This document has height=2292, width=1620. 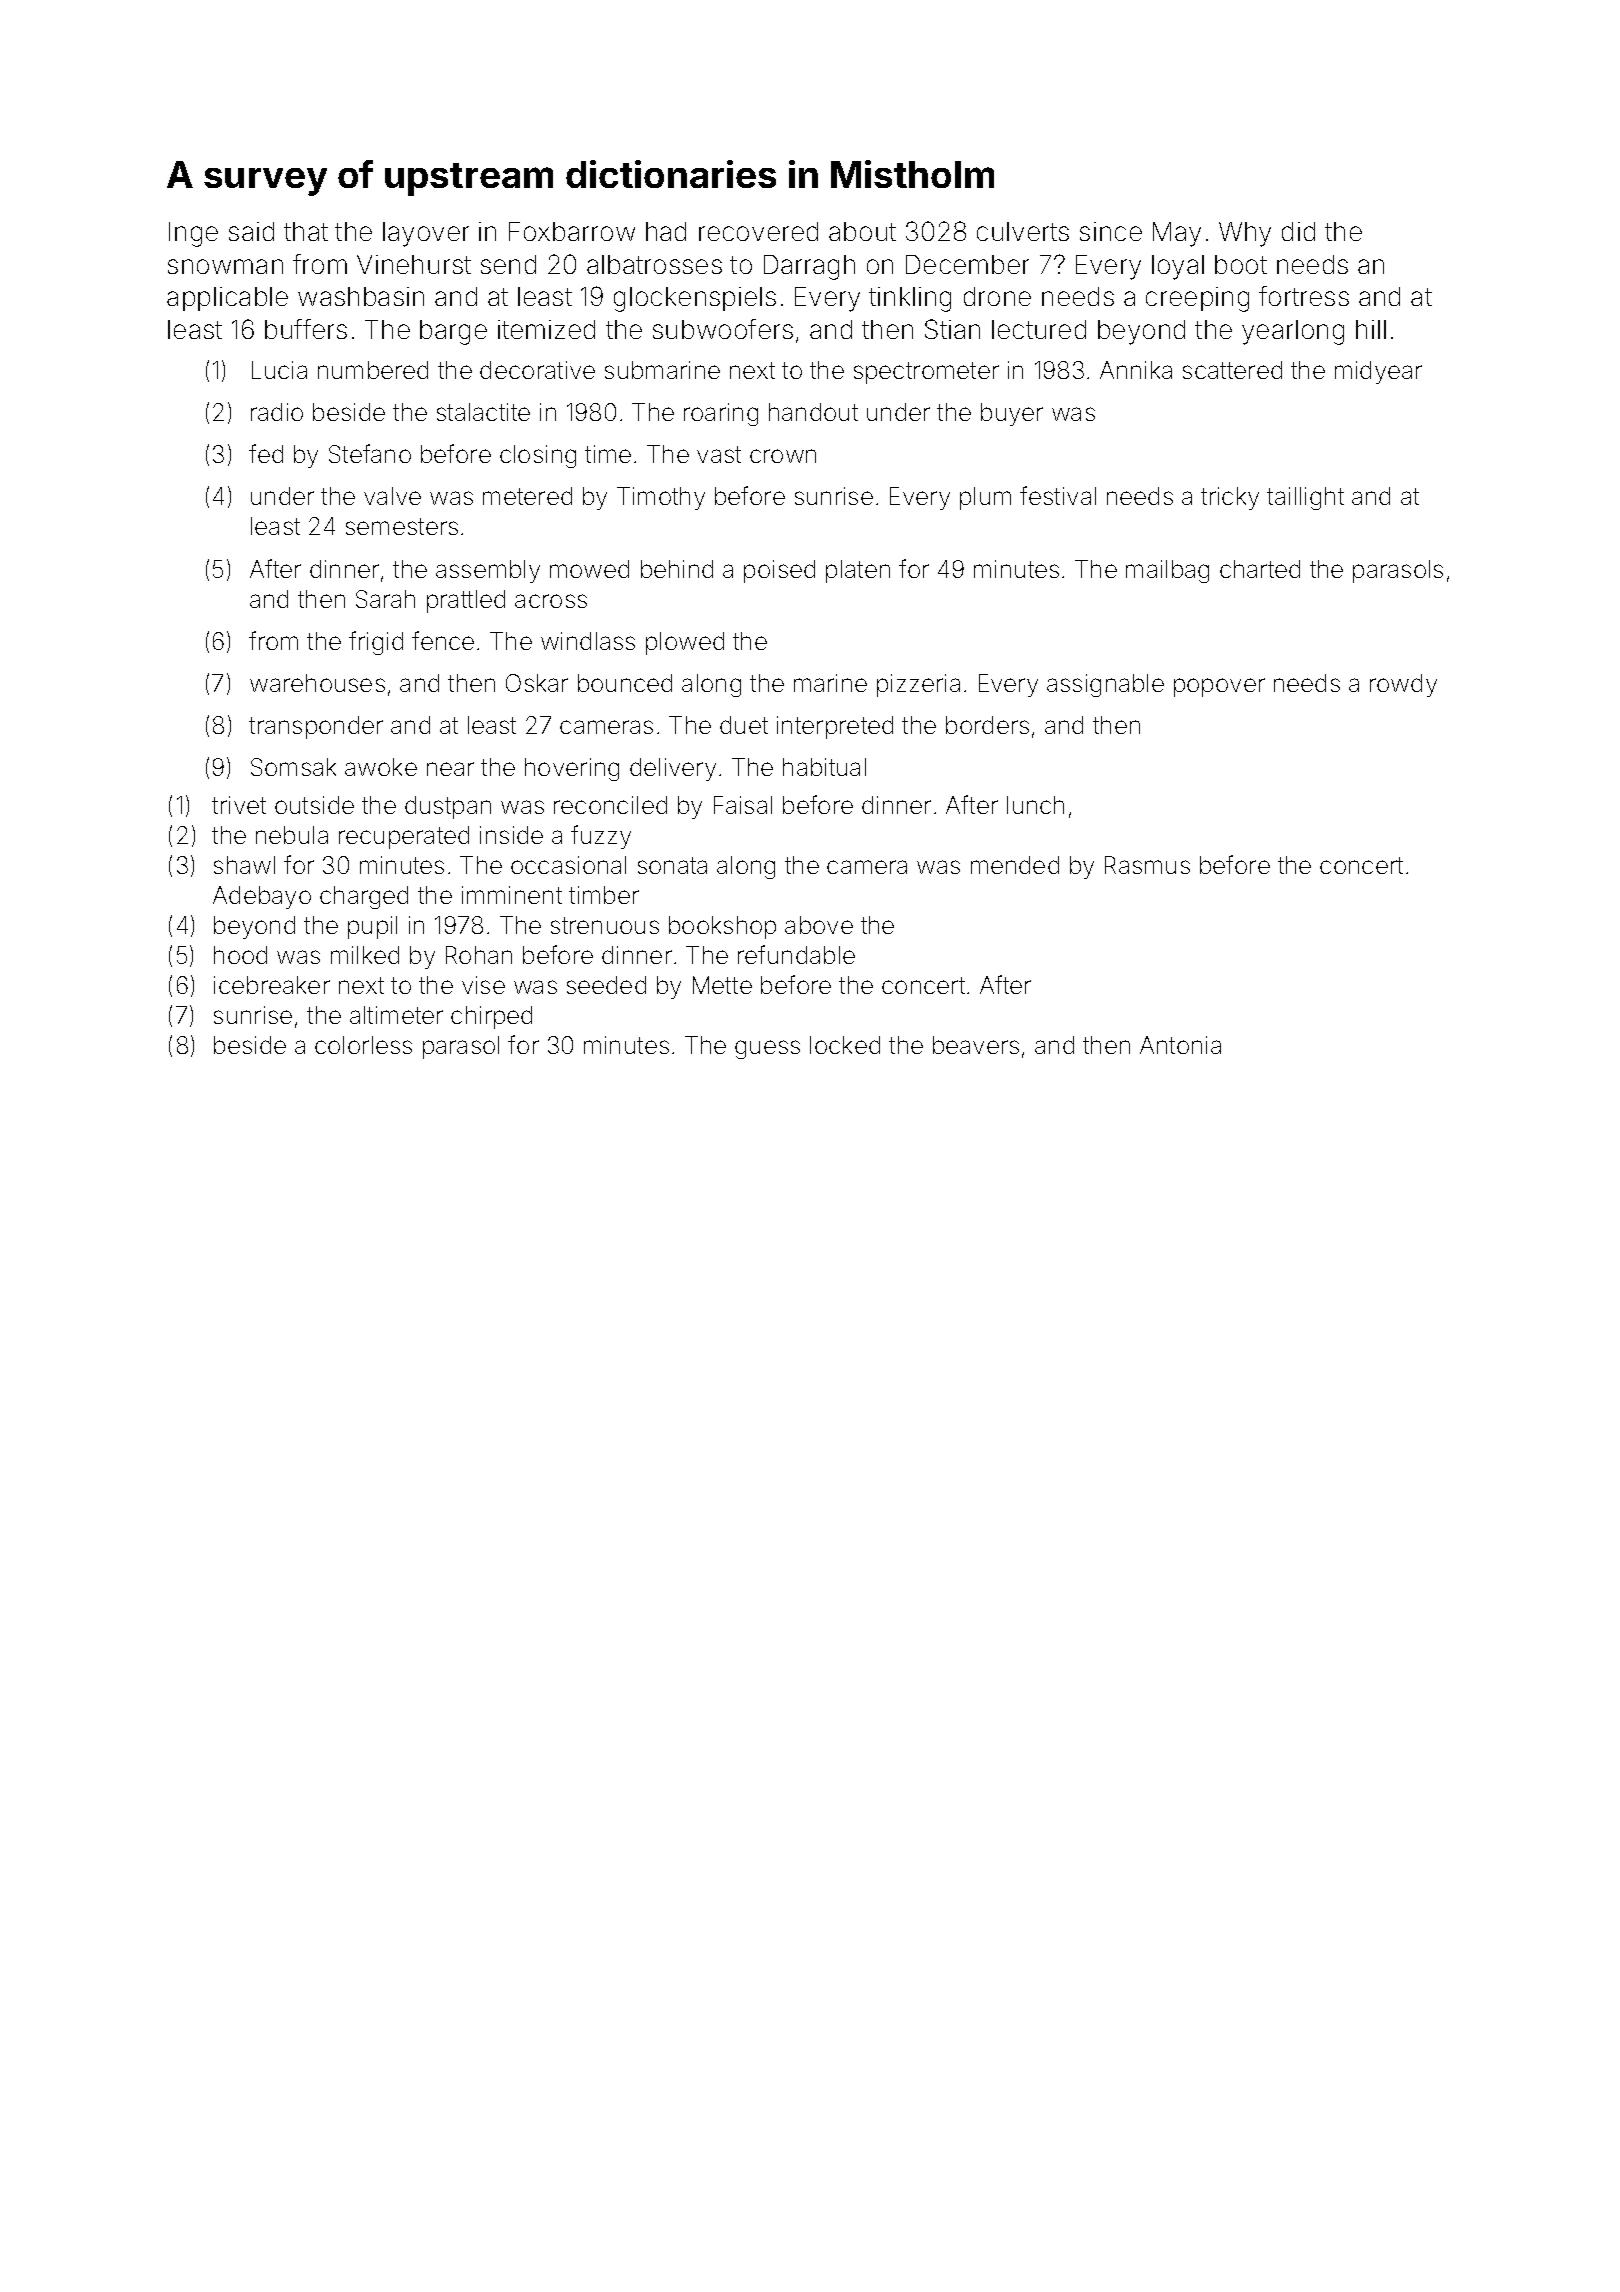 What do you see at coordinates (588, 641) in the document?
I see `windlass` at bounding box center [588, 641].
